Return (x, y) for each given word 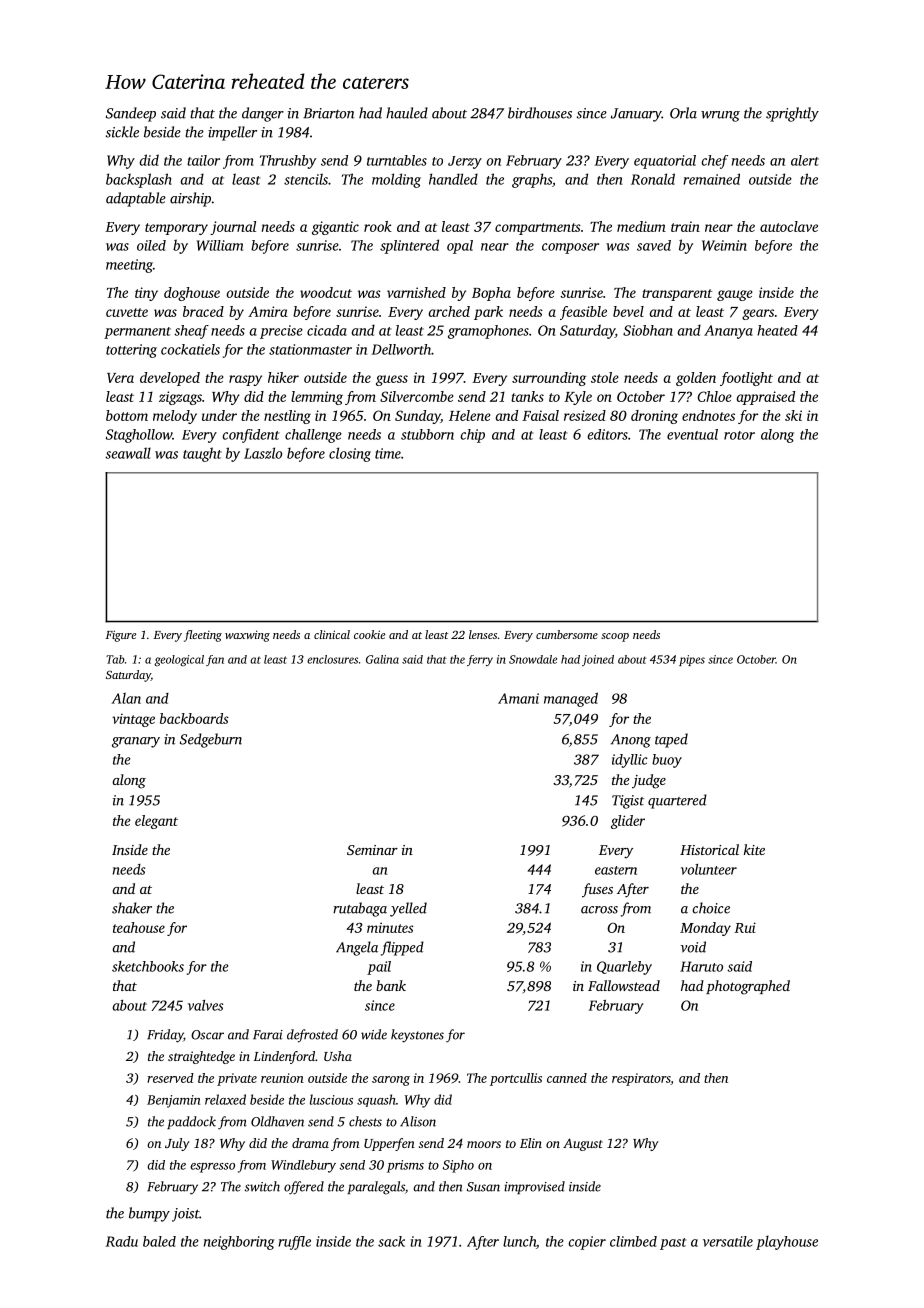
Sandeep (131, 114)
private (237, 1079)
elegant (156, 822)
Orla (683, 113)
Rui (745, 927)
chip (473, 436)
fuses (597, 890)
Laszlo (263, 453)
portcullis (516, 1079)
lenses (483, 634)
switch (262, 1186)
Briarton (328, 113)
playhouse (787, 1242)
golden (696, 379)
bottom (127, 415)
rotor (739, 435)
